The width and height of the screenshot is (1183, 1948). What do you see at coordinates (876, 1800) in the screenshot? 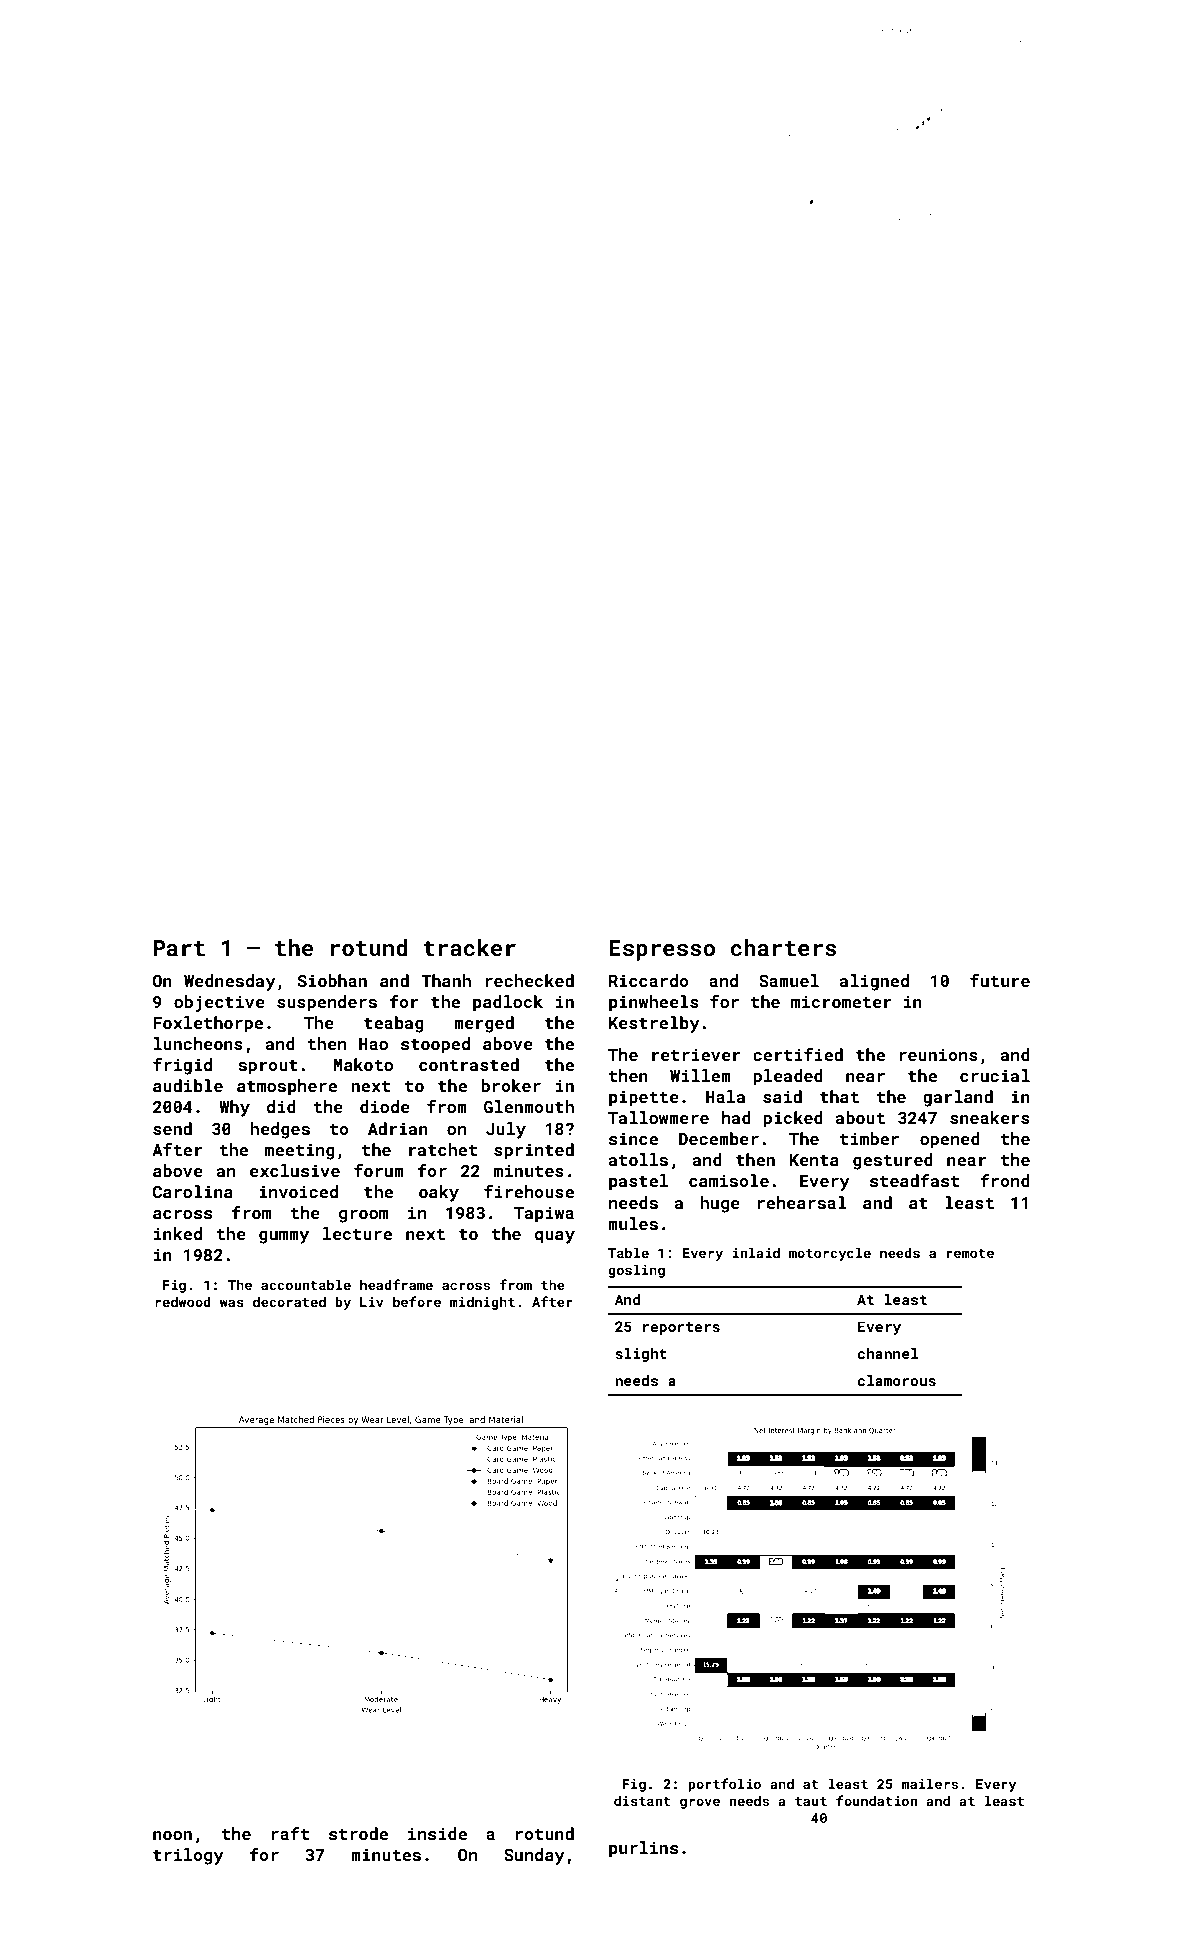
I see `foundation` at bounding box center [876, 1800].
